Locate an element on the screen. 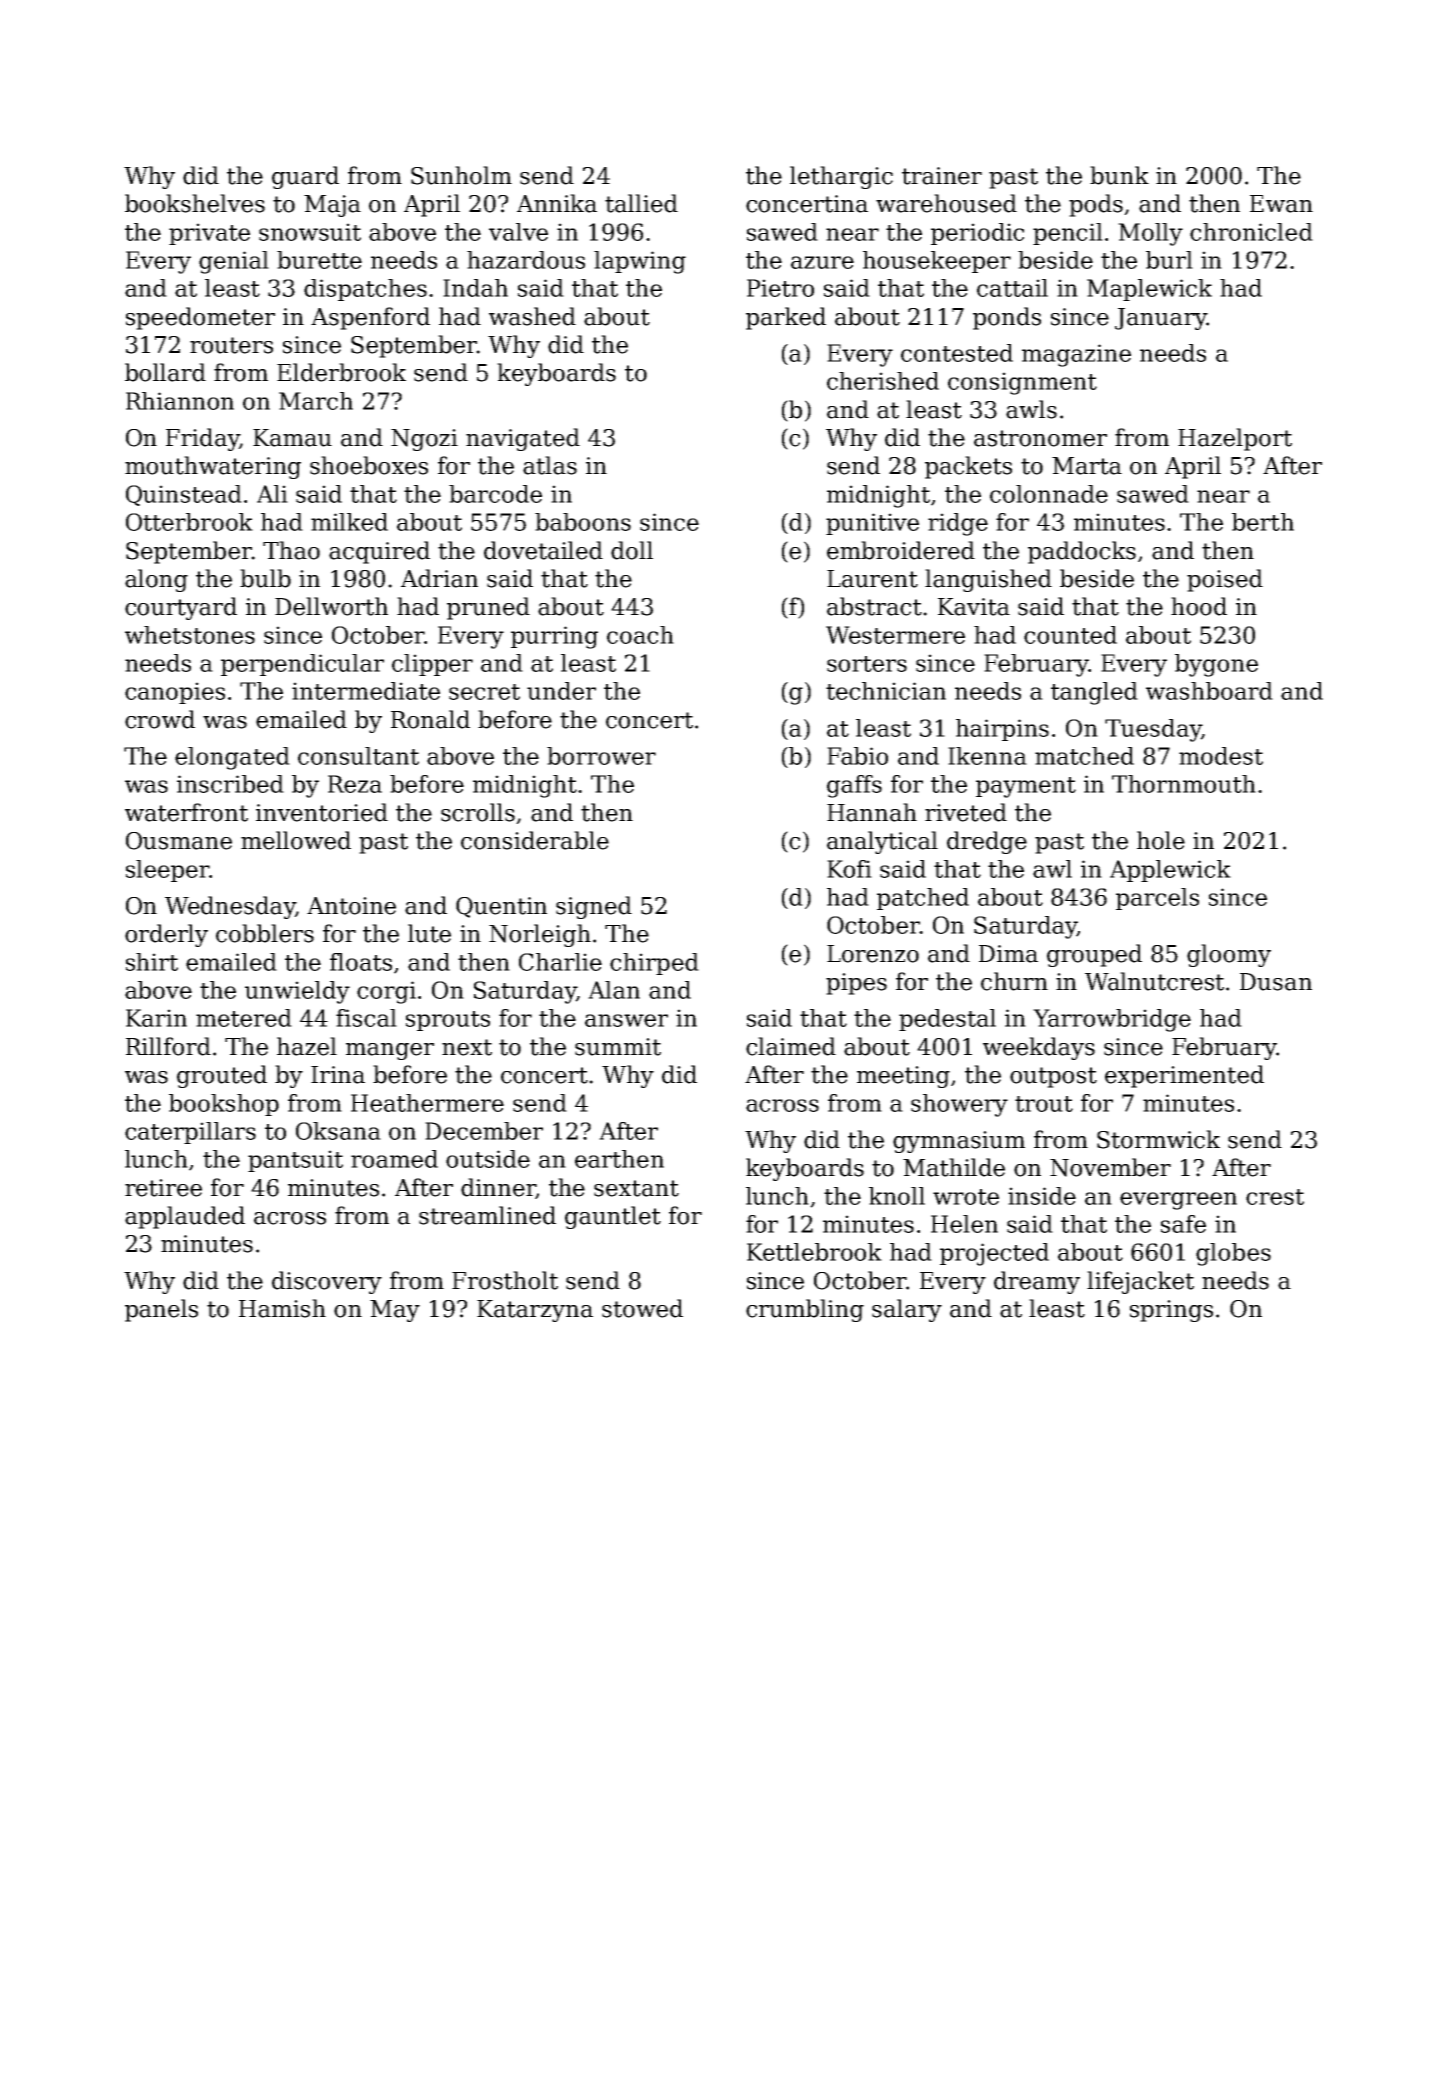 The height and width of the screenshot is (2100, 1450). May is located at coordinates (395, 1311).
